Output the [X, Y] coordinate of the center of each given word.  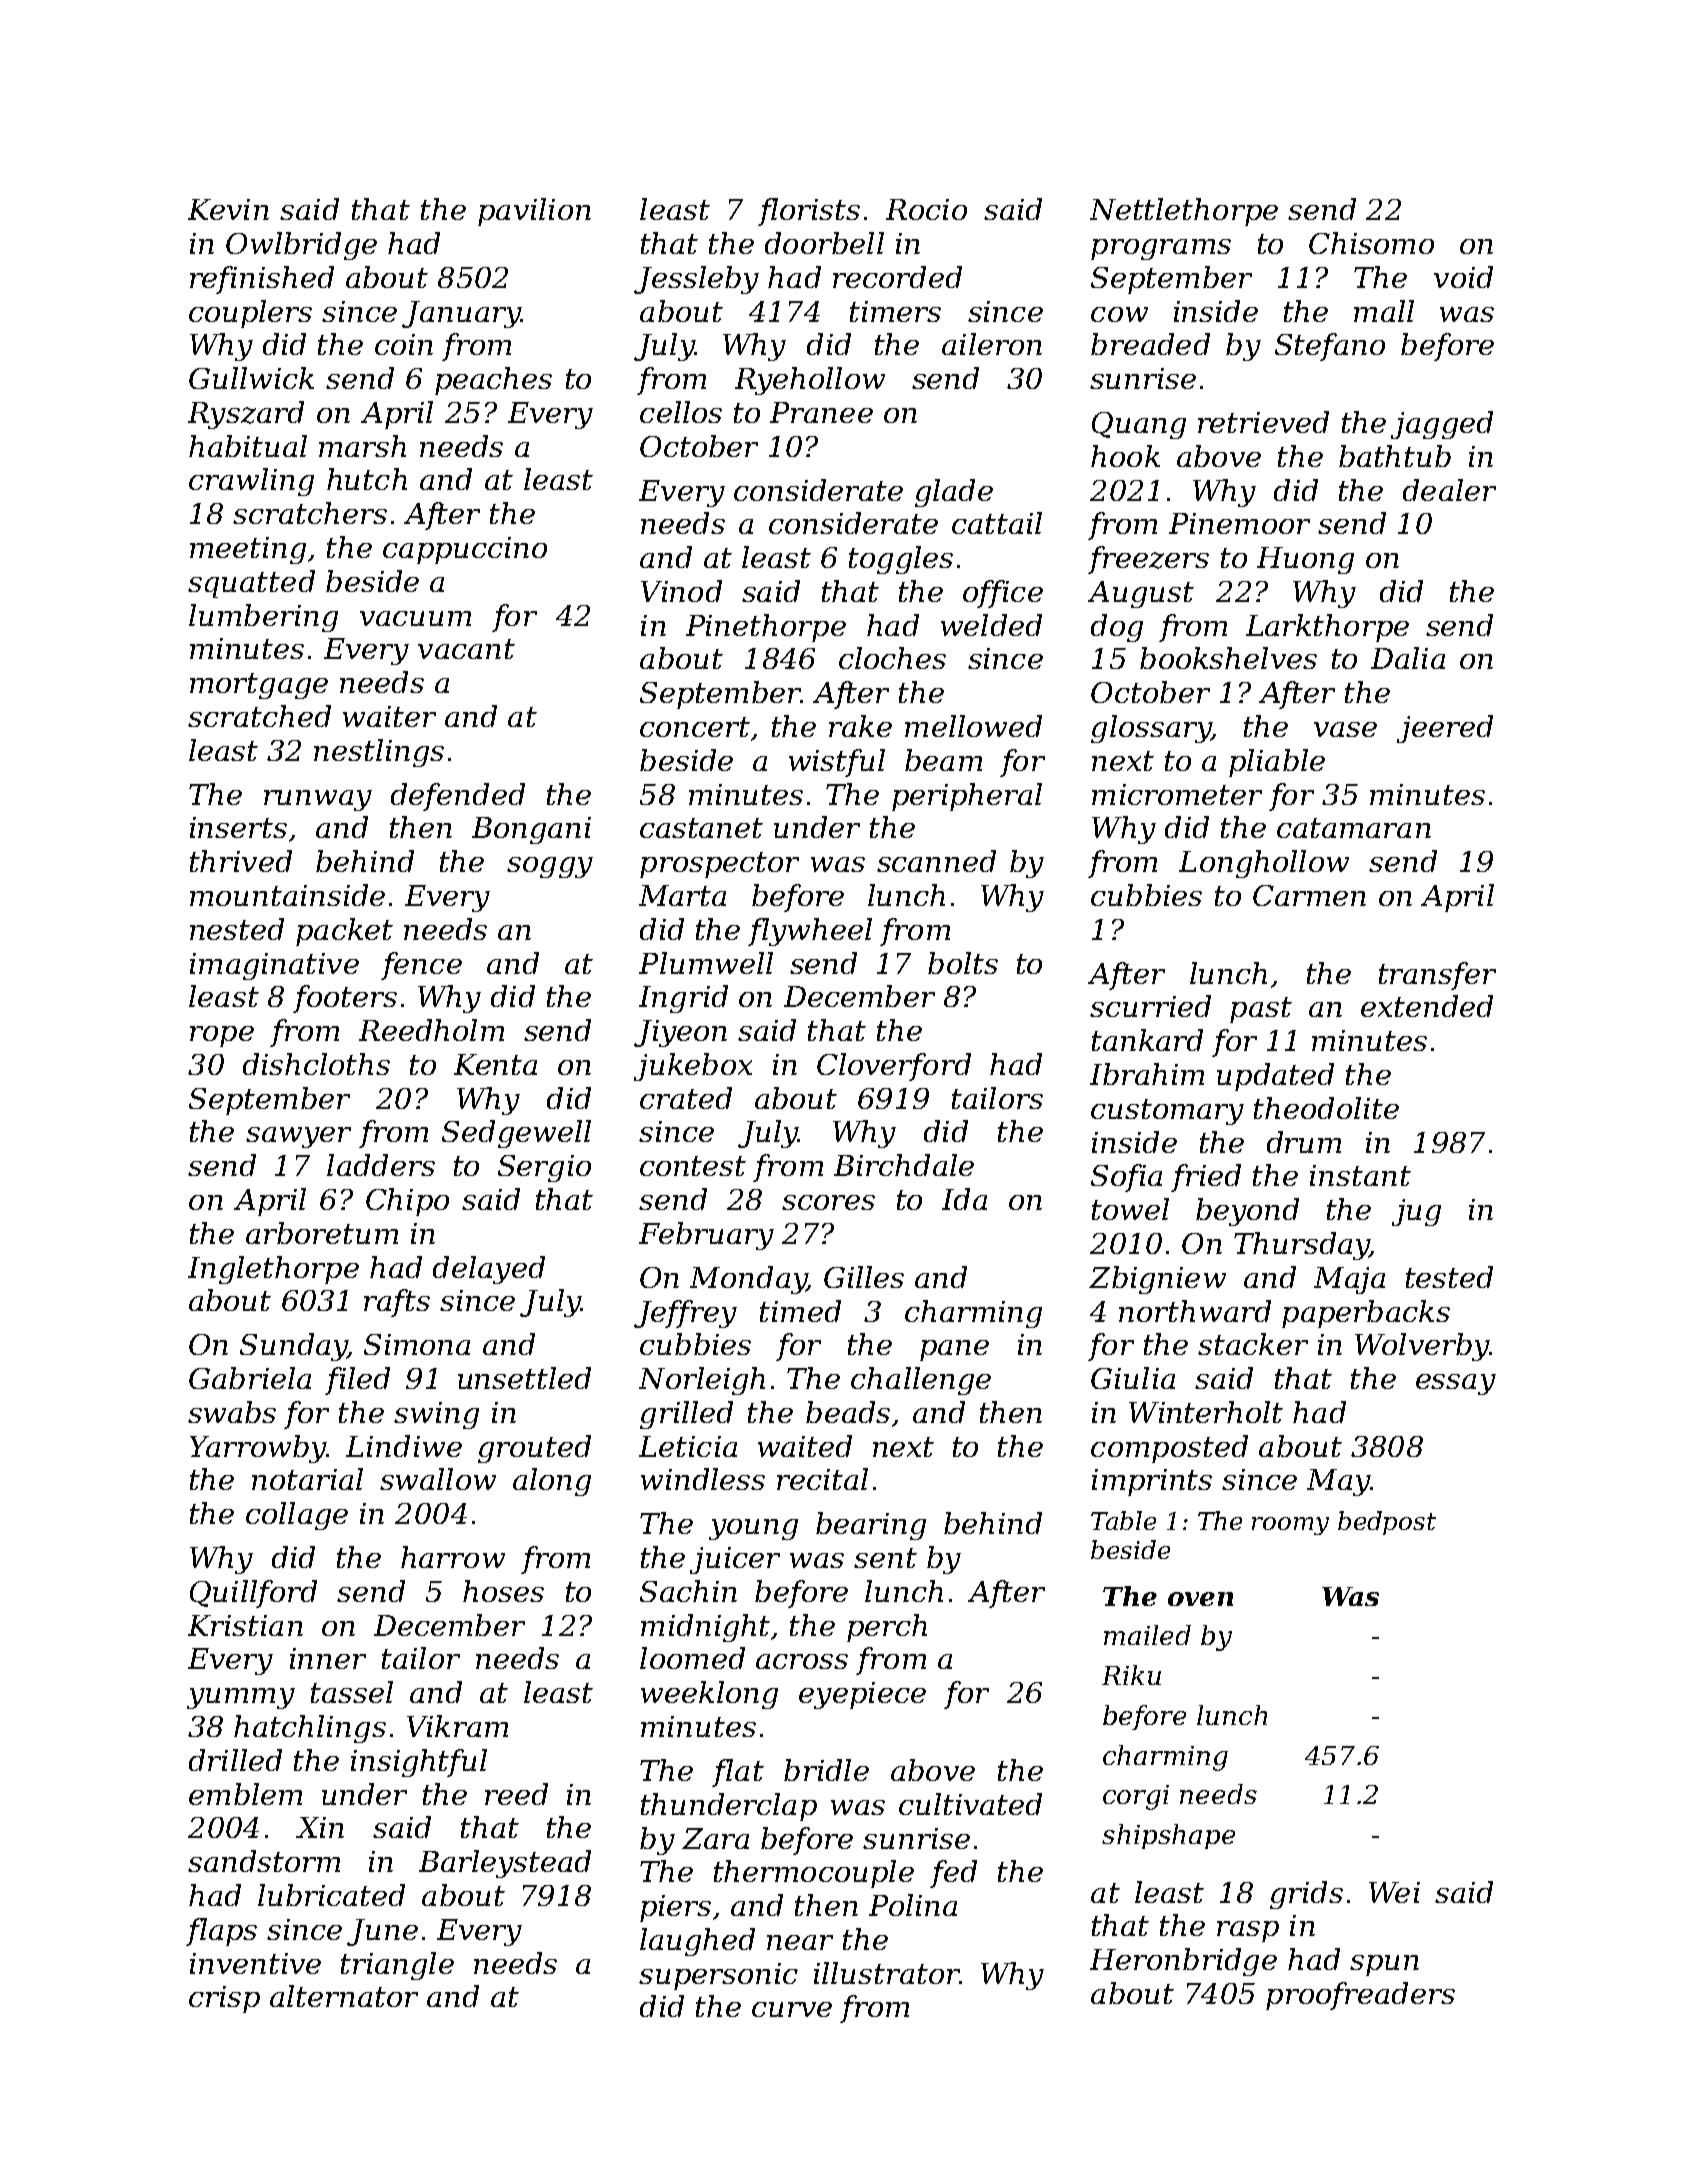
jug [1416, 1212]
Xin [320, 1827]
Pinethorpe [766, 628]
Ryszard [246, 415]
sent [885, 1558]
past [1261, 1010]
